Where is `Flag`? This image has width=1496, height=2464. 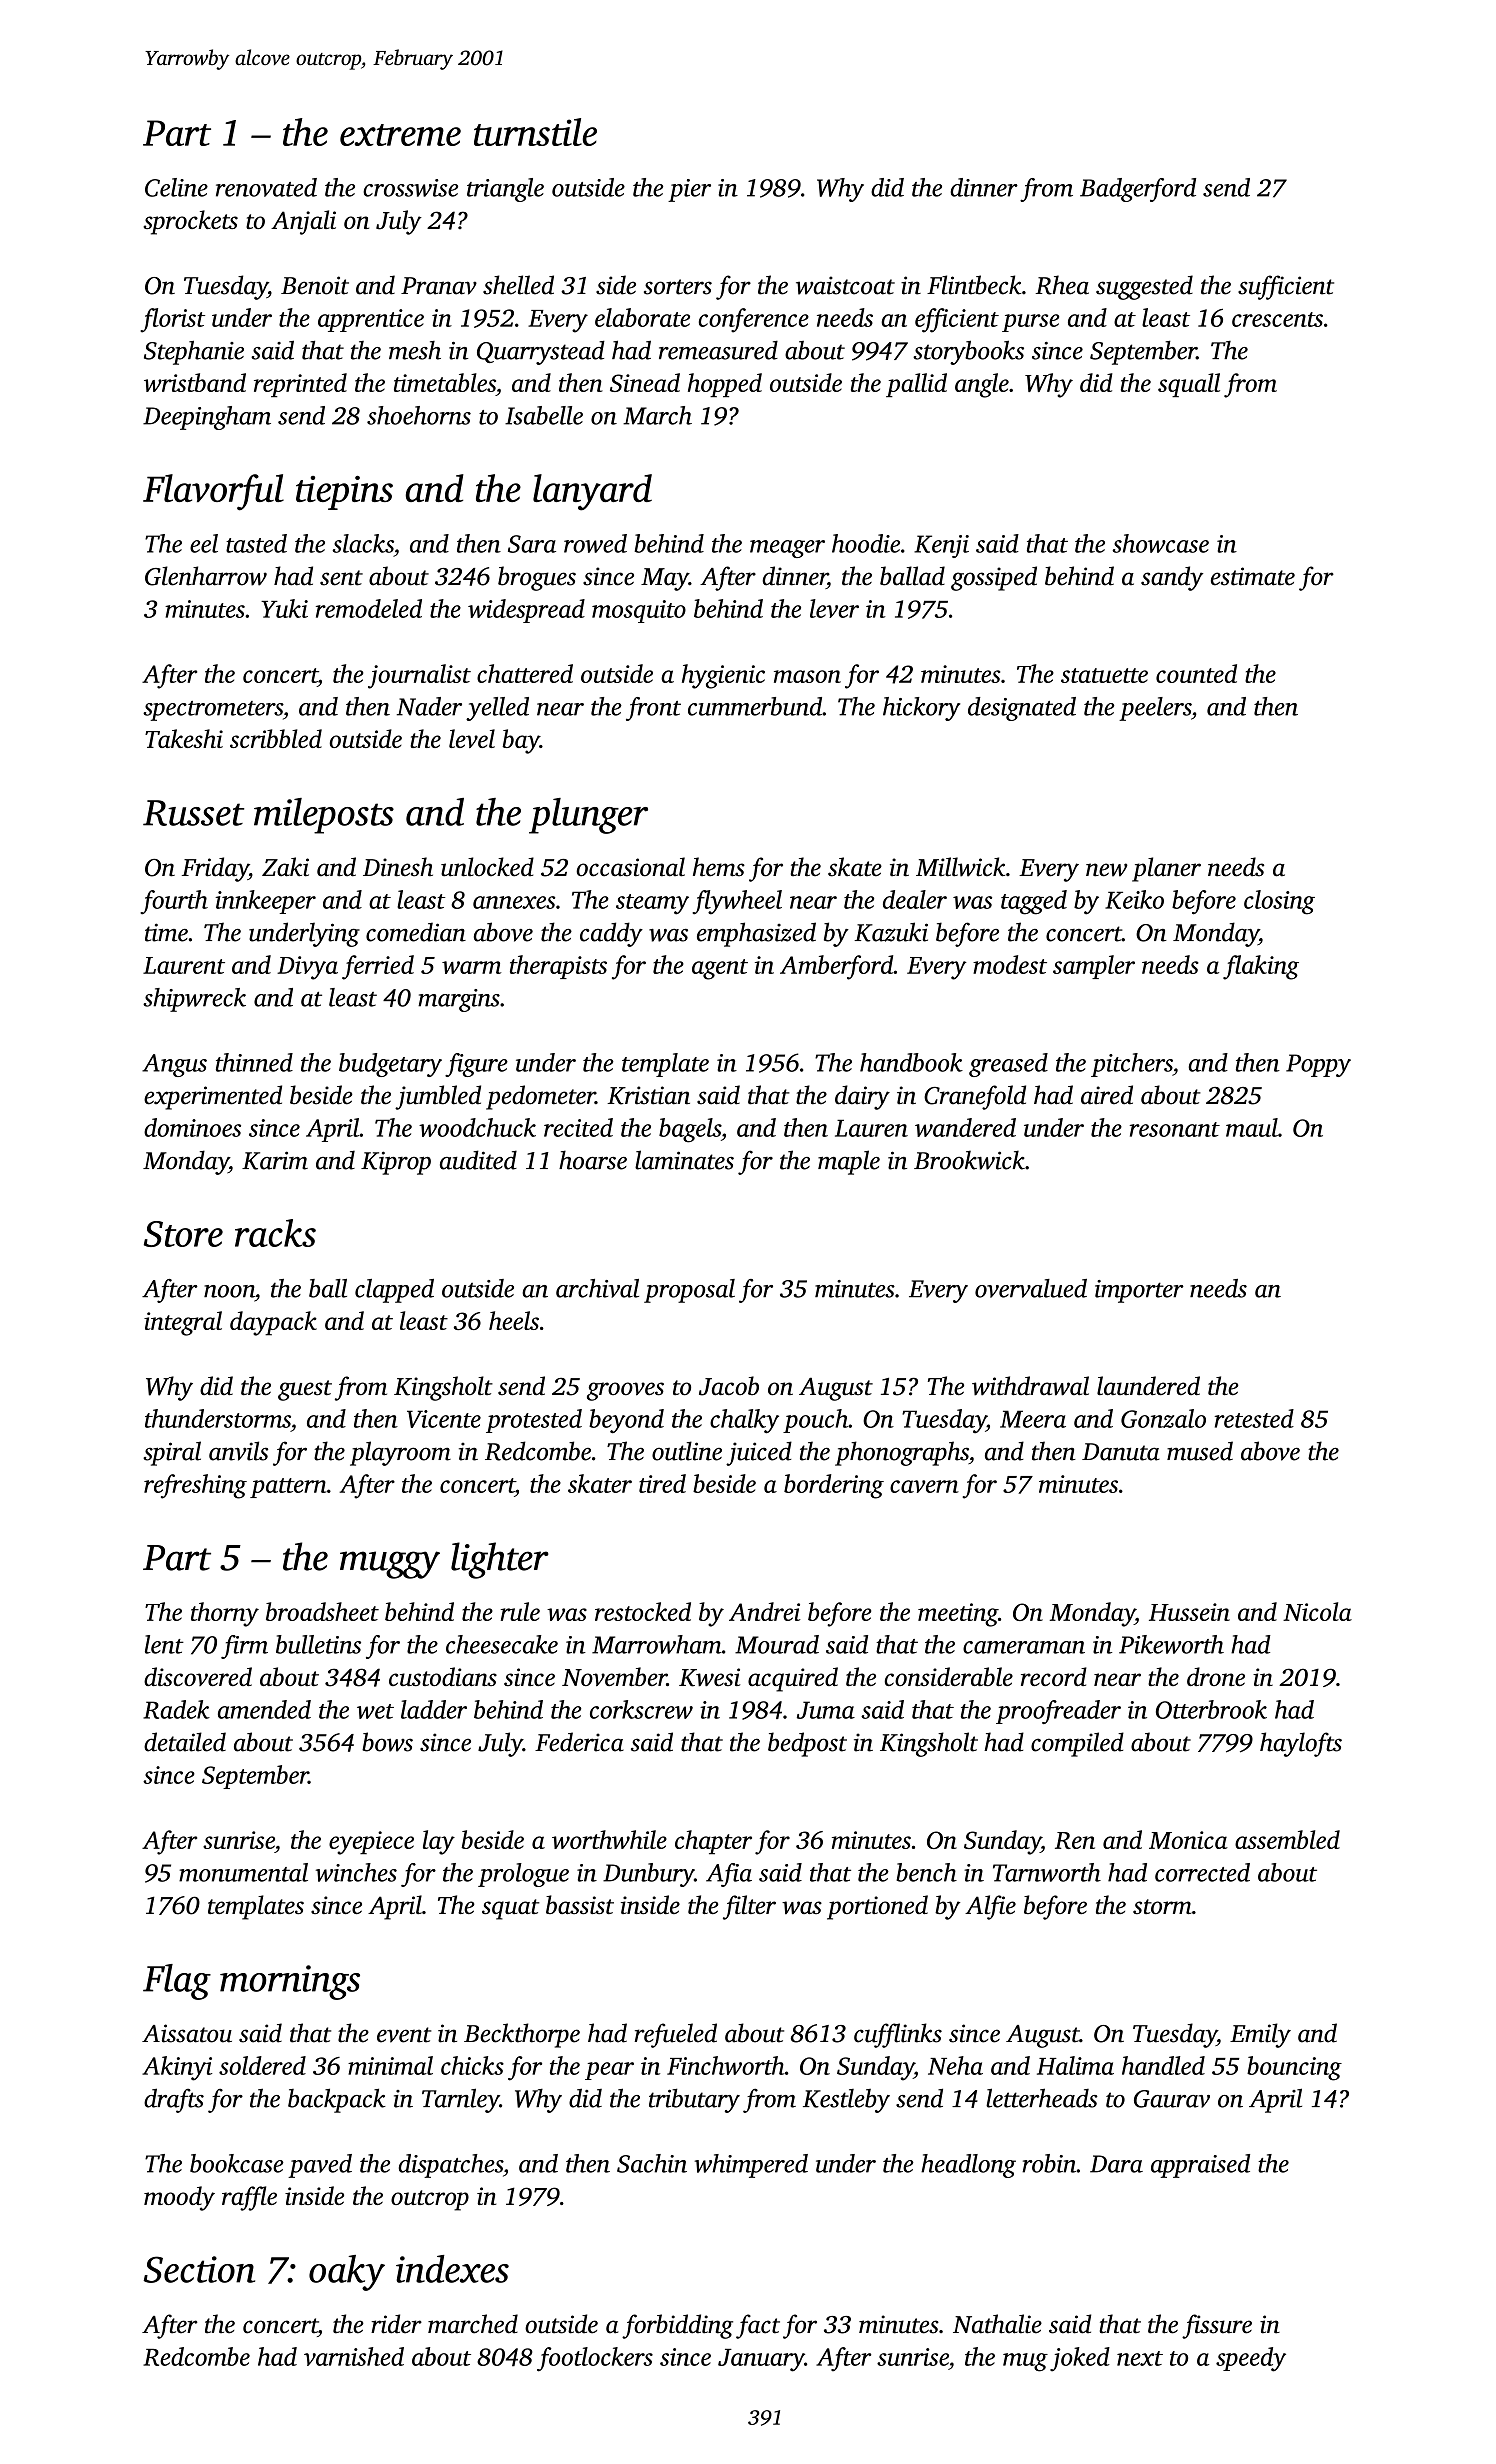
Flag is located at coordinates (177, 1982).
